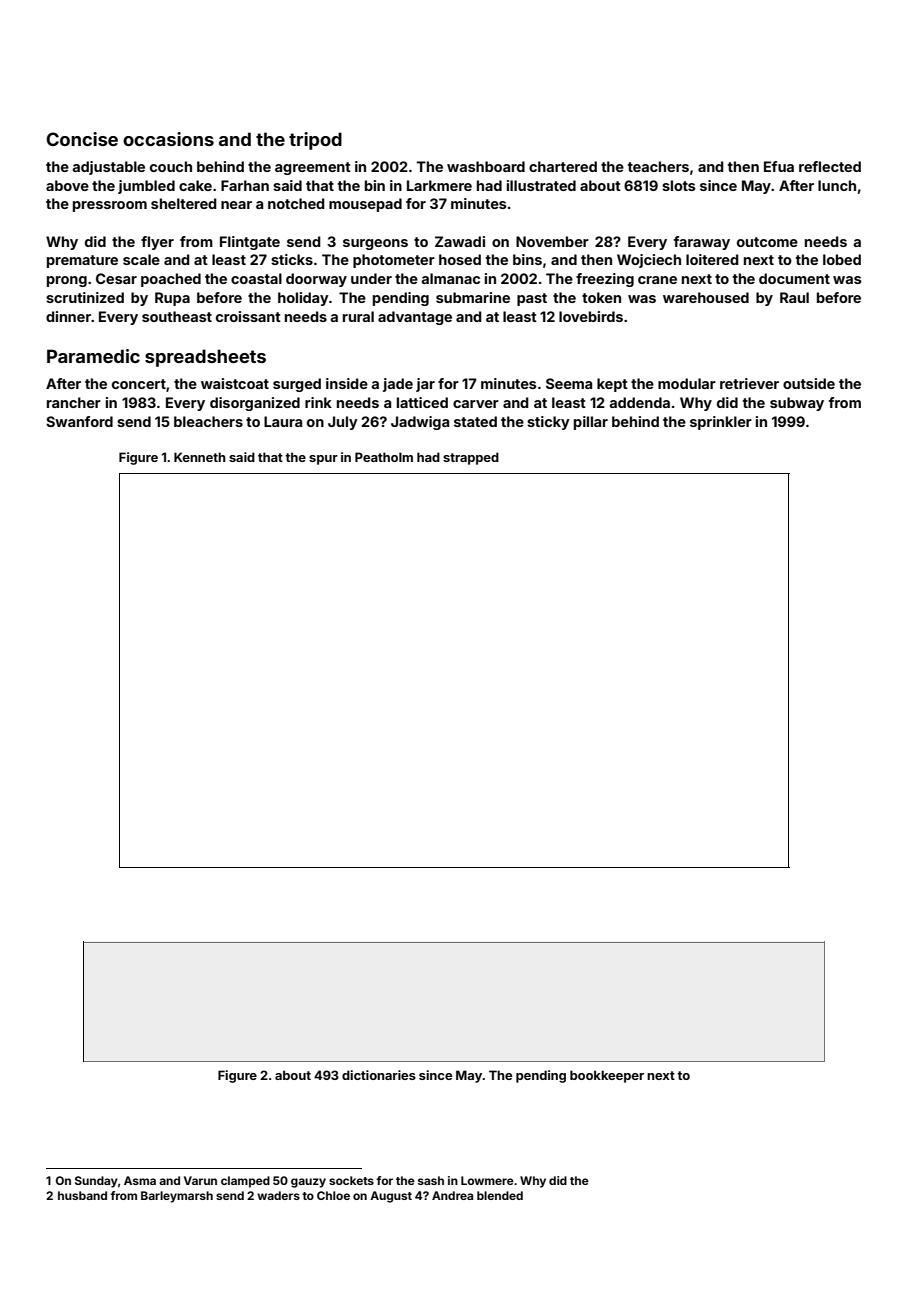  Describe the element at coordinates (607, 1076) in the screenshot. I see `bookkeeper` at that location.
